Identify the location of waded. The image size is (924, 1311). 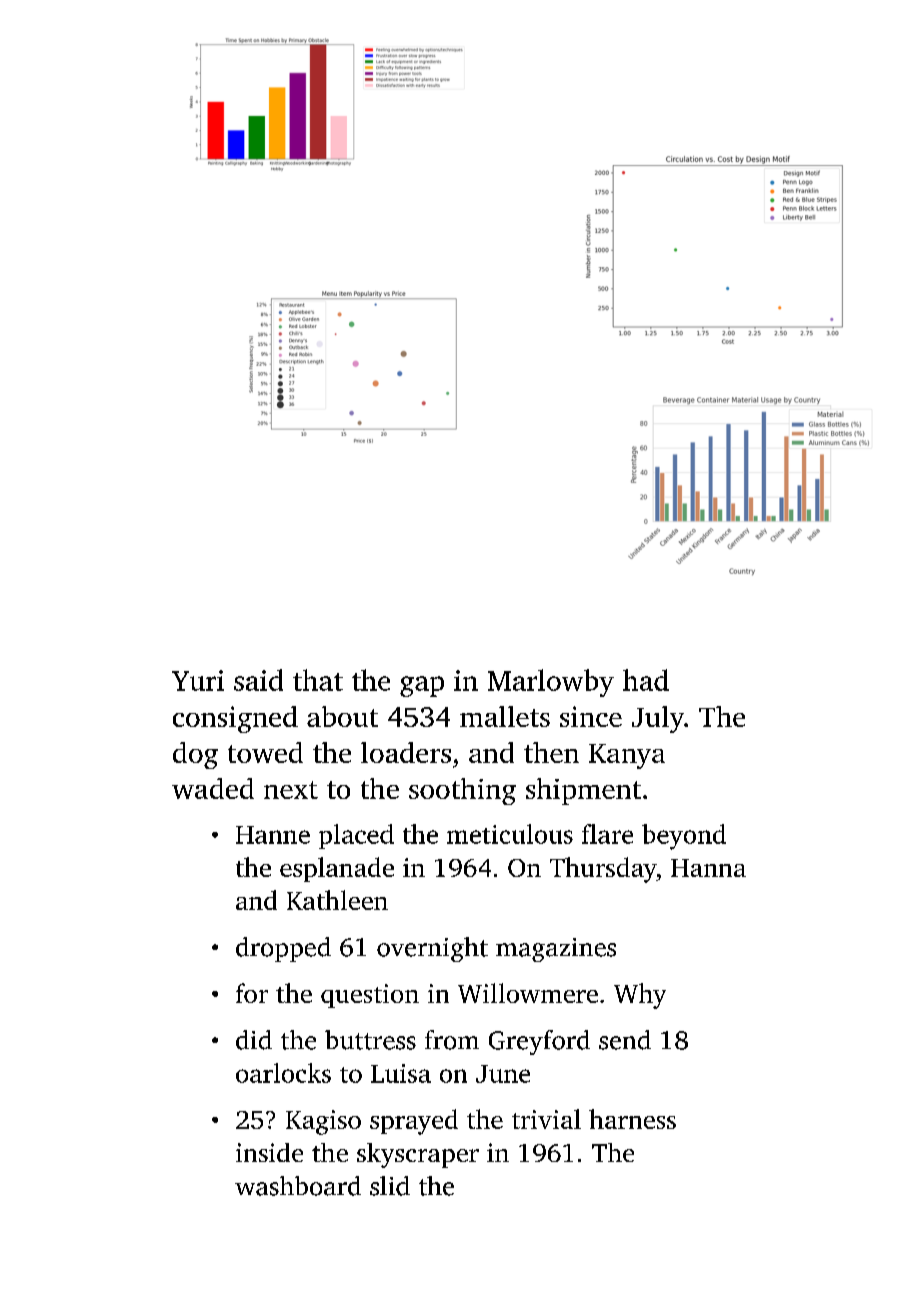
(213, 788).
